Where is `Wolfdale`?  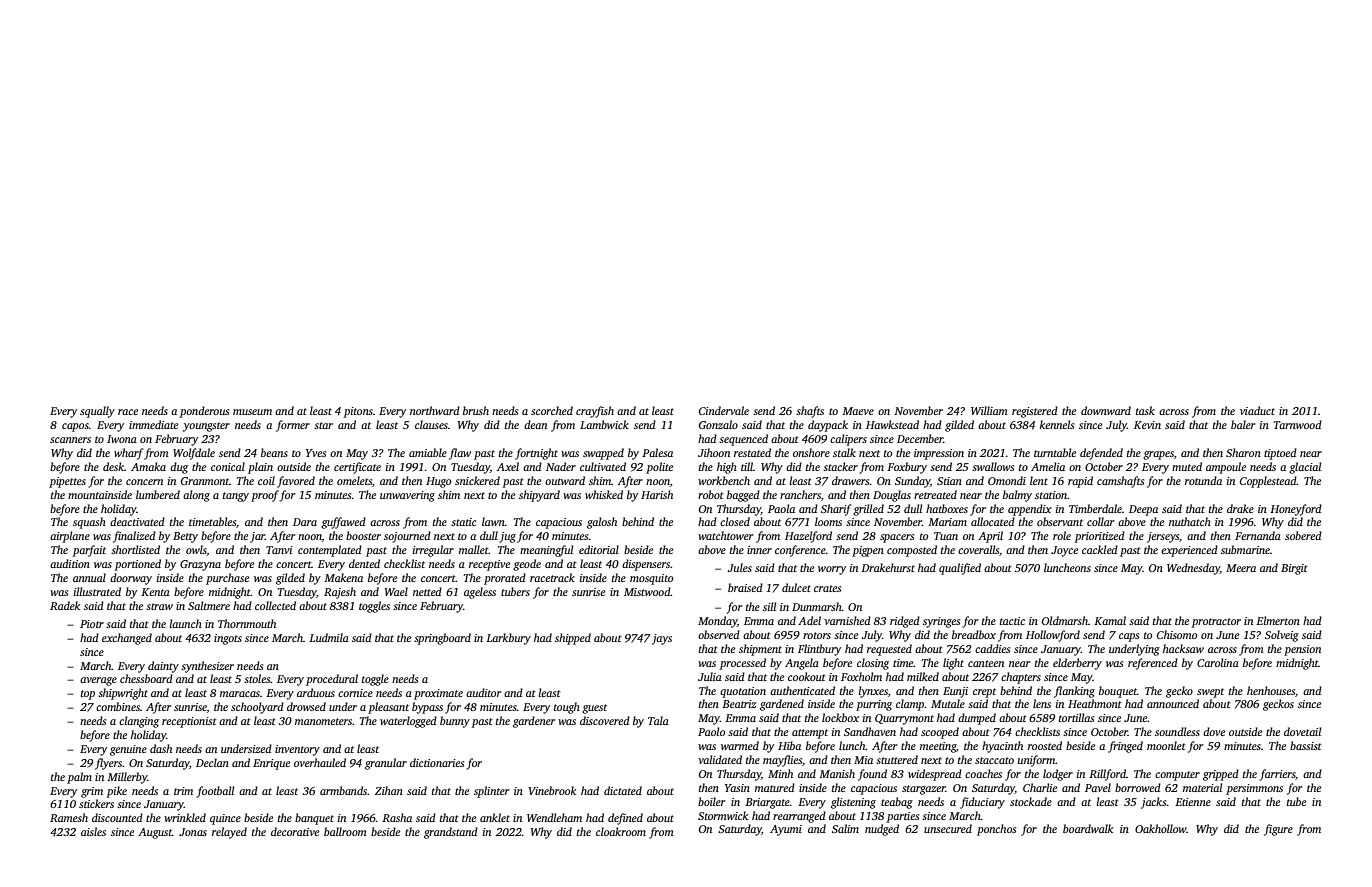
Wolfdale is located at coordinates (194, 454).
